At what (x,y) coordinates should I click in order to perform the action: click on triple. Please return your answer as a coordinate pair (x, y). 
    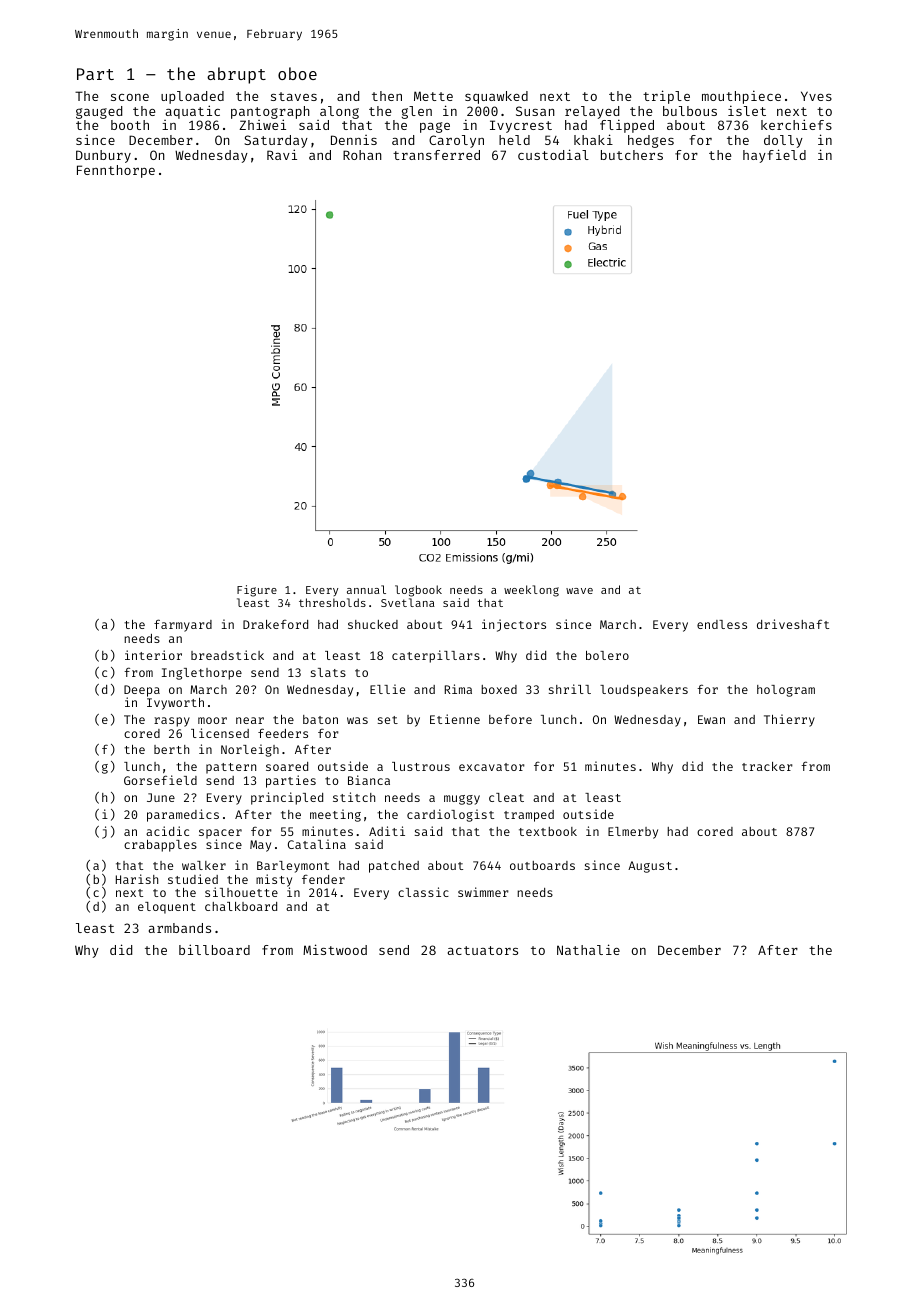
    Looking at the image, I should click on (666, 97).
